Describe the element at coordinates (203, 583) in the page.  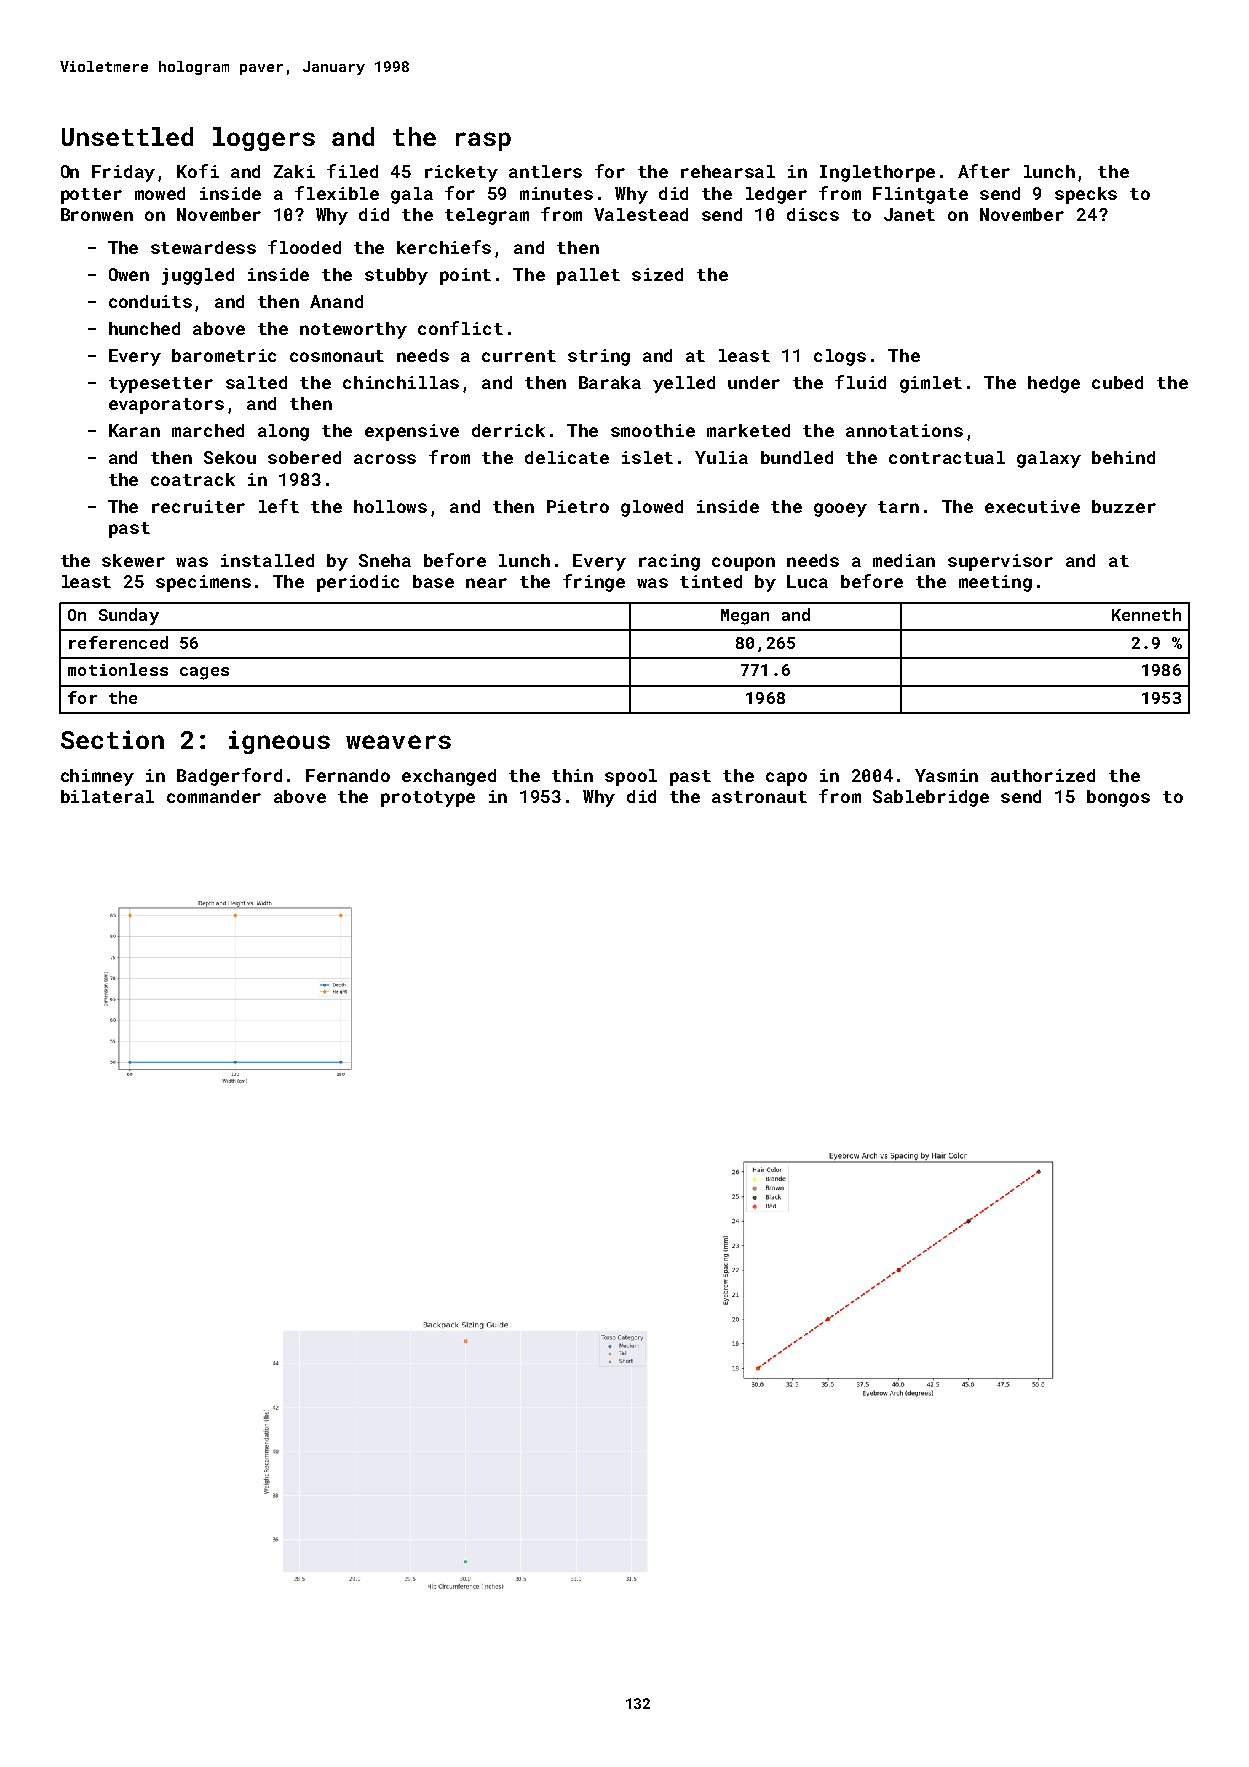
I see `specimens` at that location.
